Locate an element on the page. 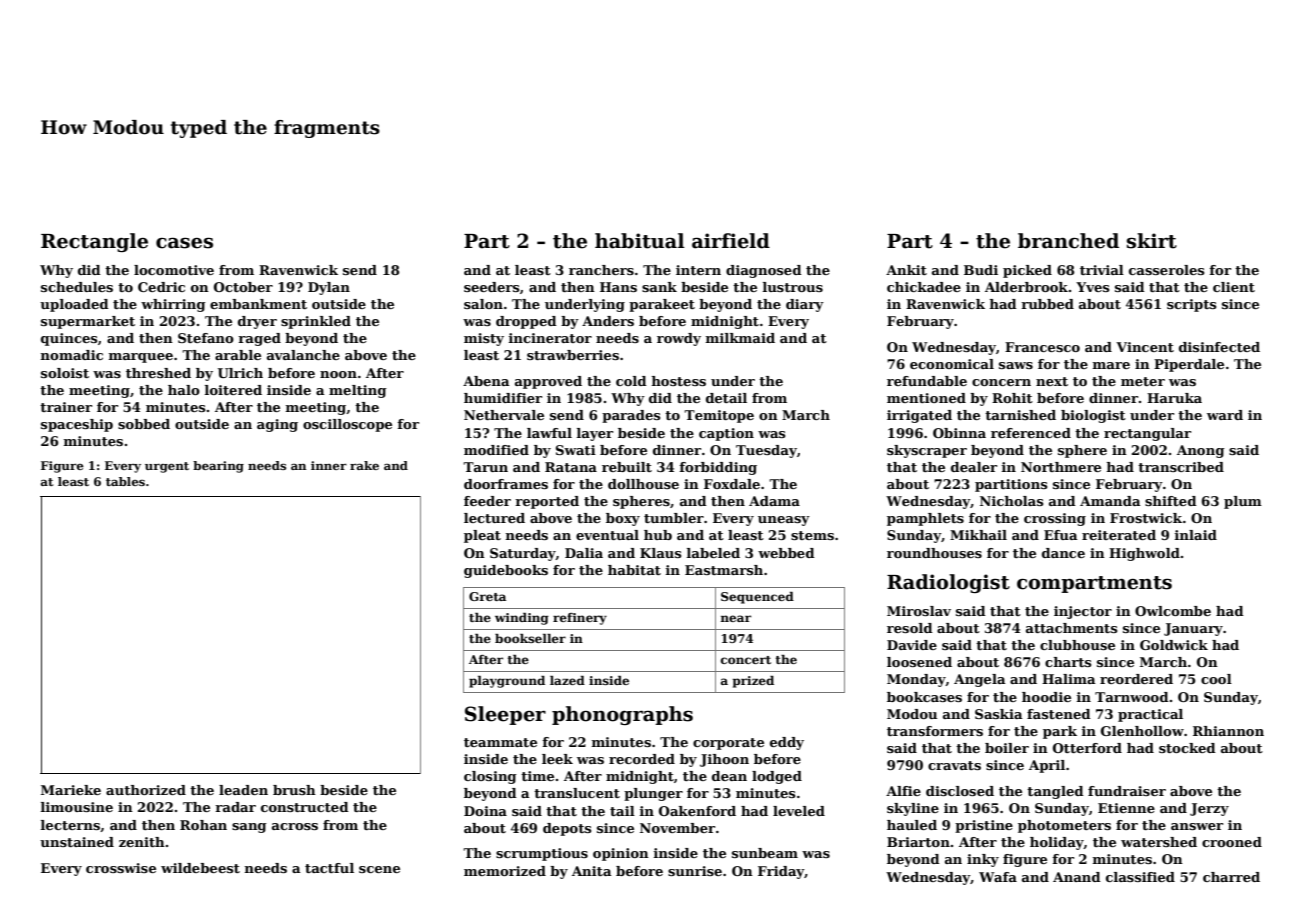 Image resolution: width=1308 pixels, height=924 pixels. crosswise is located at coordinates (121, 868).
